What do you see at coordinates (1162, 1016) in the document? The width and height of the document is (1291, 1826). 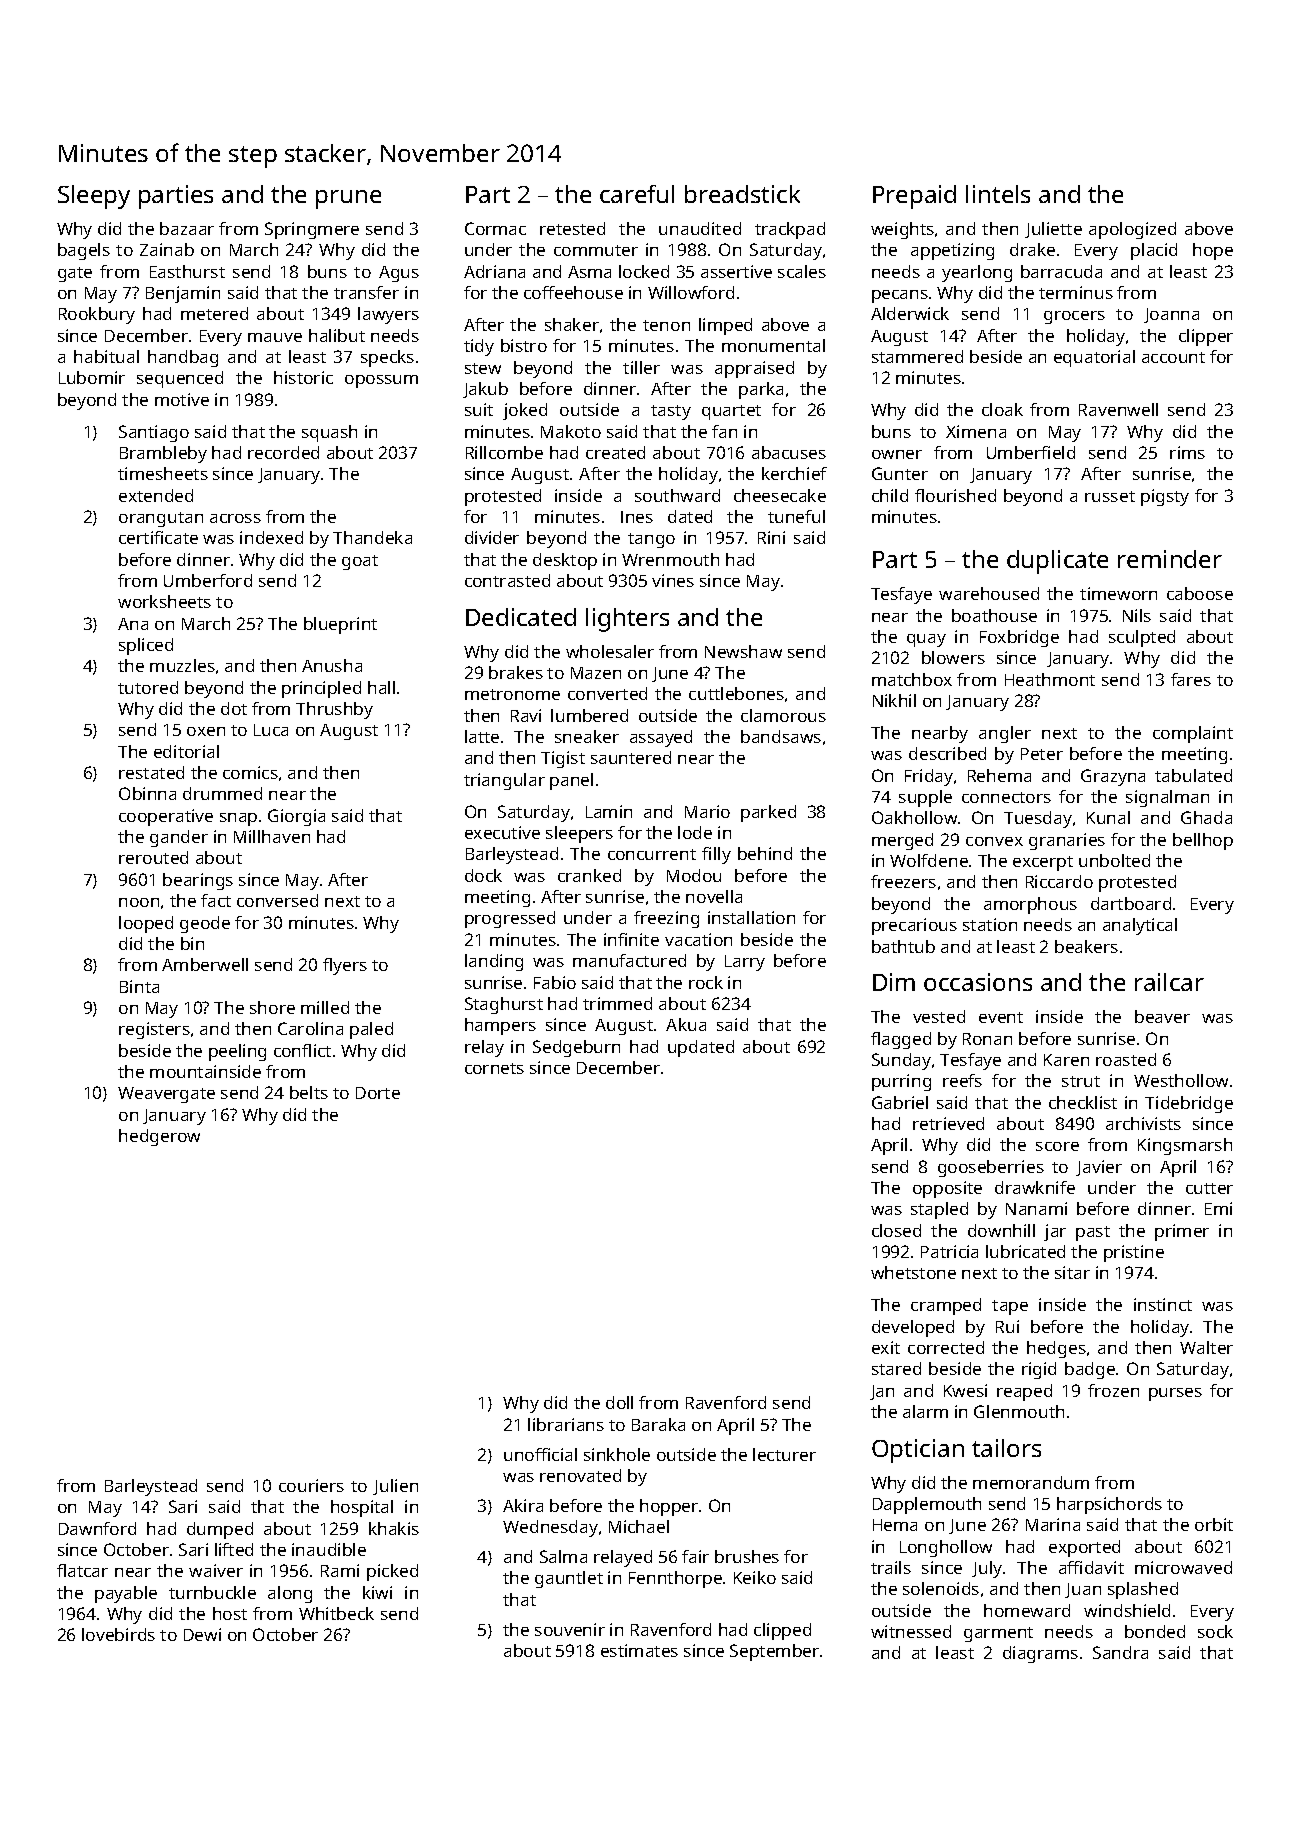 I see `beaver` at bounding box center [1162, 1016].
